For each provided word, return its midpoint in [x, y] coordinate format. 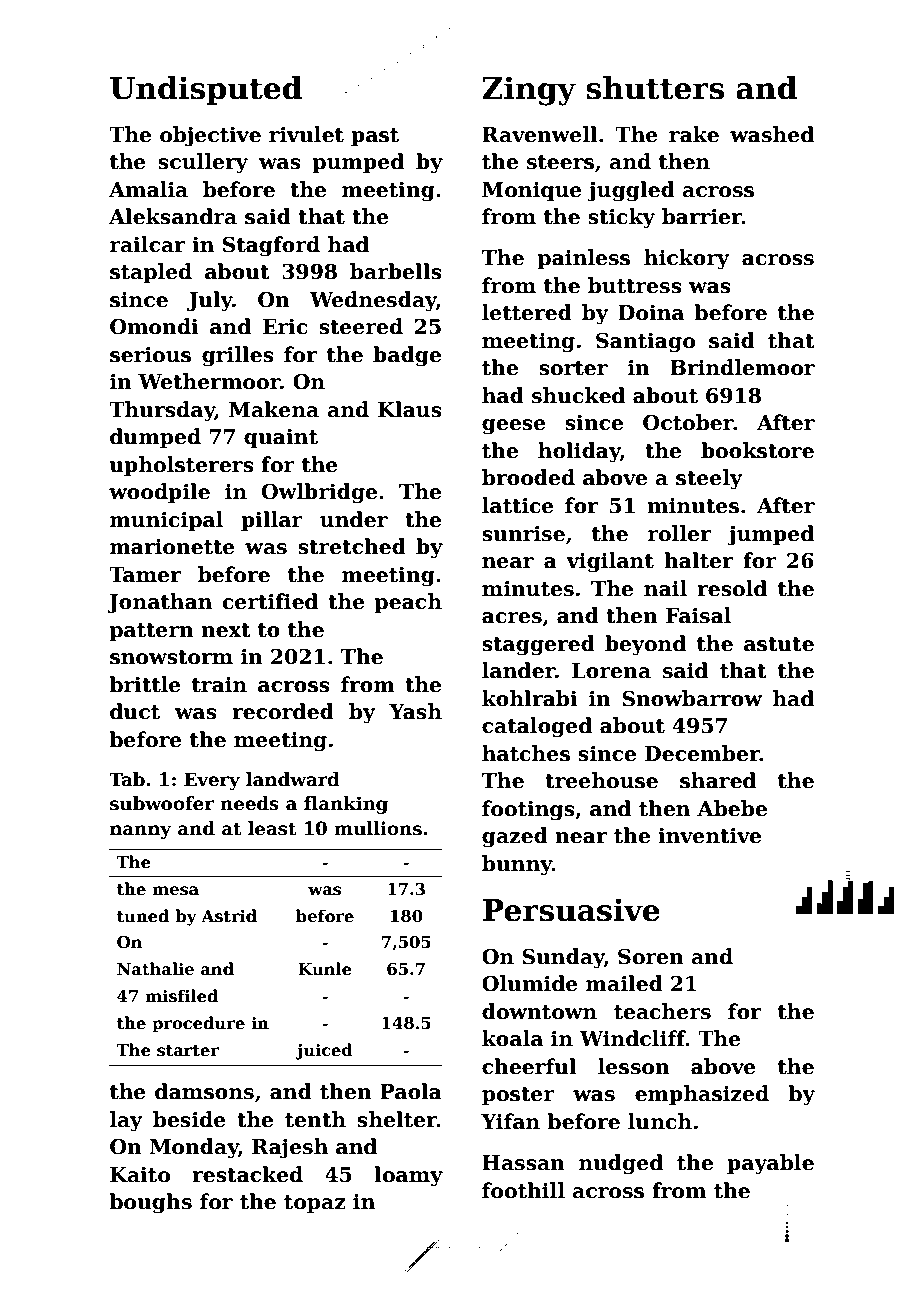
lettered [527, 312]
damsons [204, 1091]
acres [512, 618]
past [375, 137]
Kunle [325, 969]
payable [770, 1164]
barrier [702, 216]
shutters [655, 88]
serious [150, 355]
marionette [172, 547]
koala [512, 1038]
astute [779, 644]
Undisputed [206, 90]
